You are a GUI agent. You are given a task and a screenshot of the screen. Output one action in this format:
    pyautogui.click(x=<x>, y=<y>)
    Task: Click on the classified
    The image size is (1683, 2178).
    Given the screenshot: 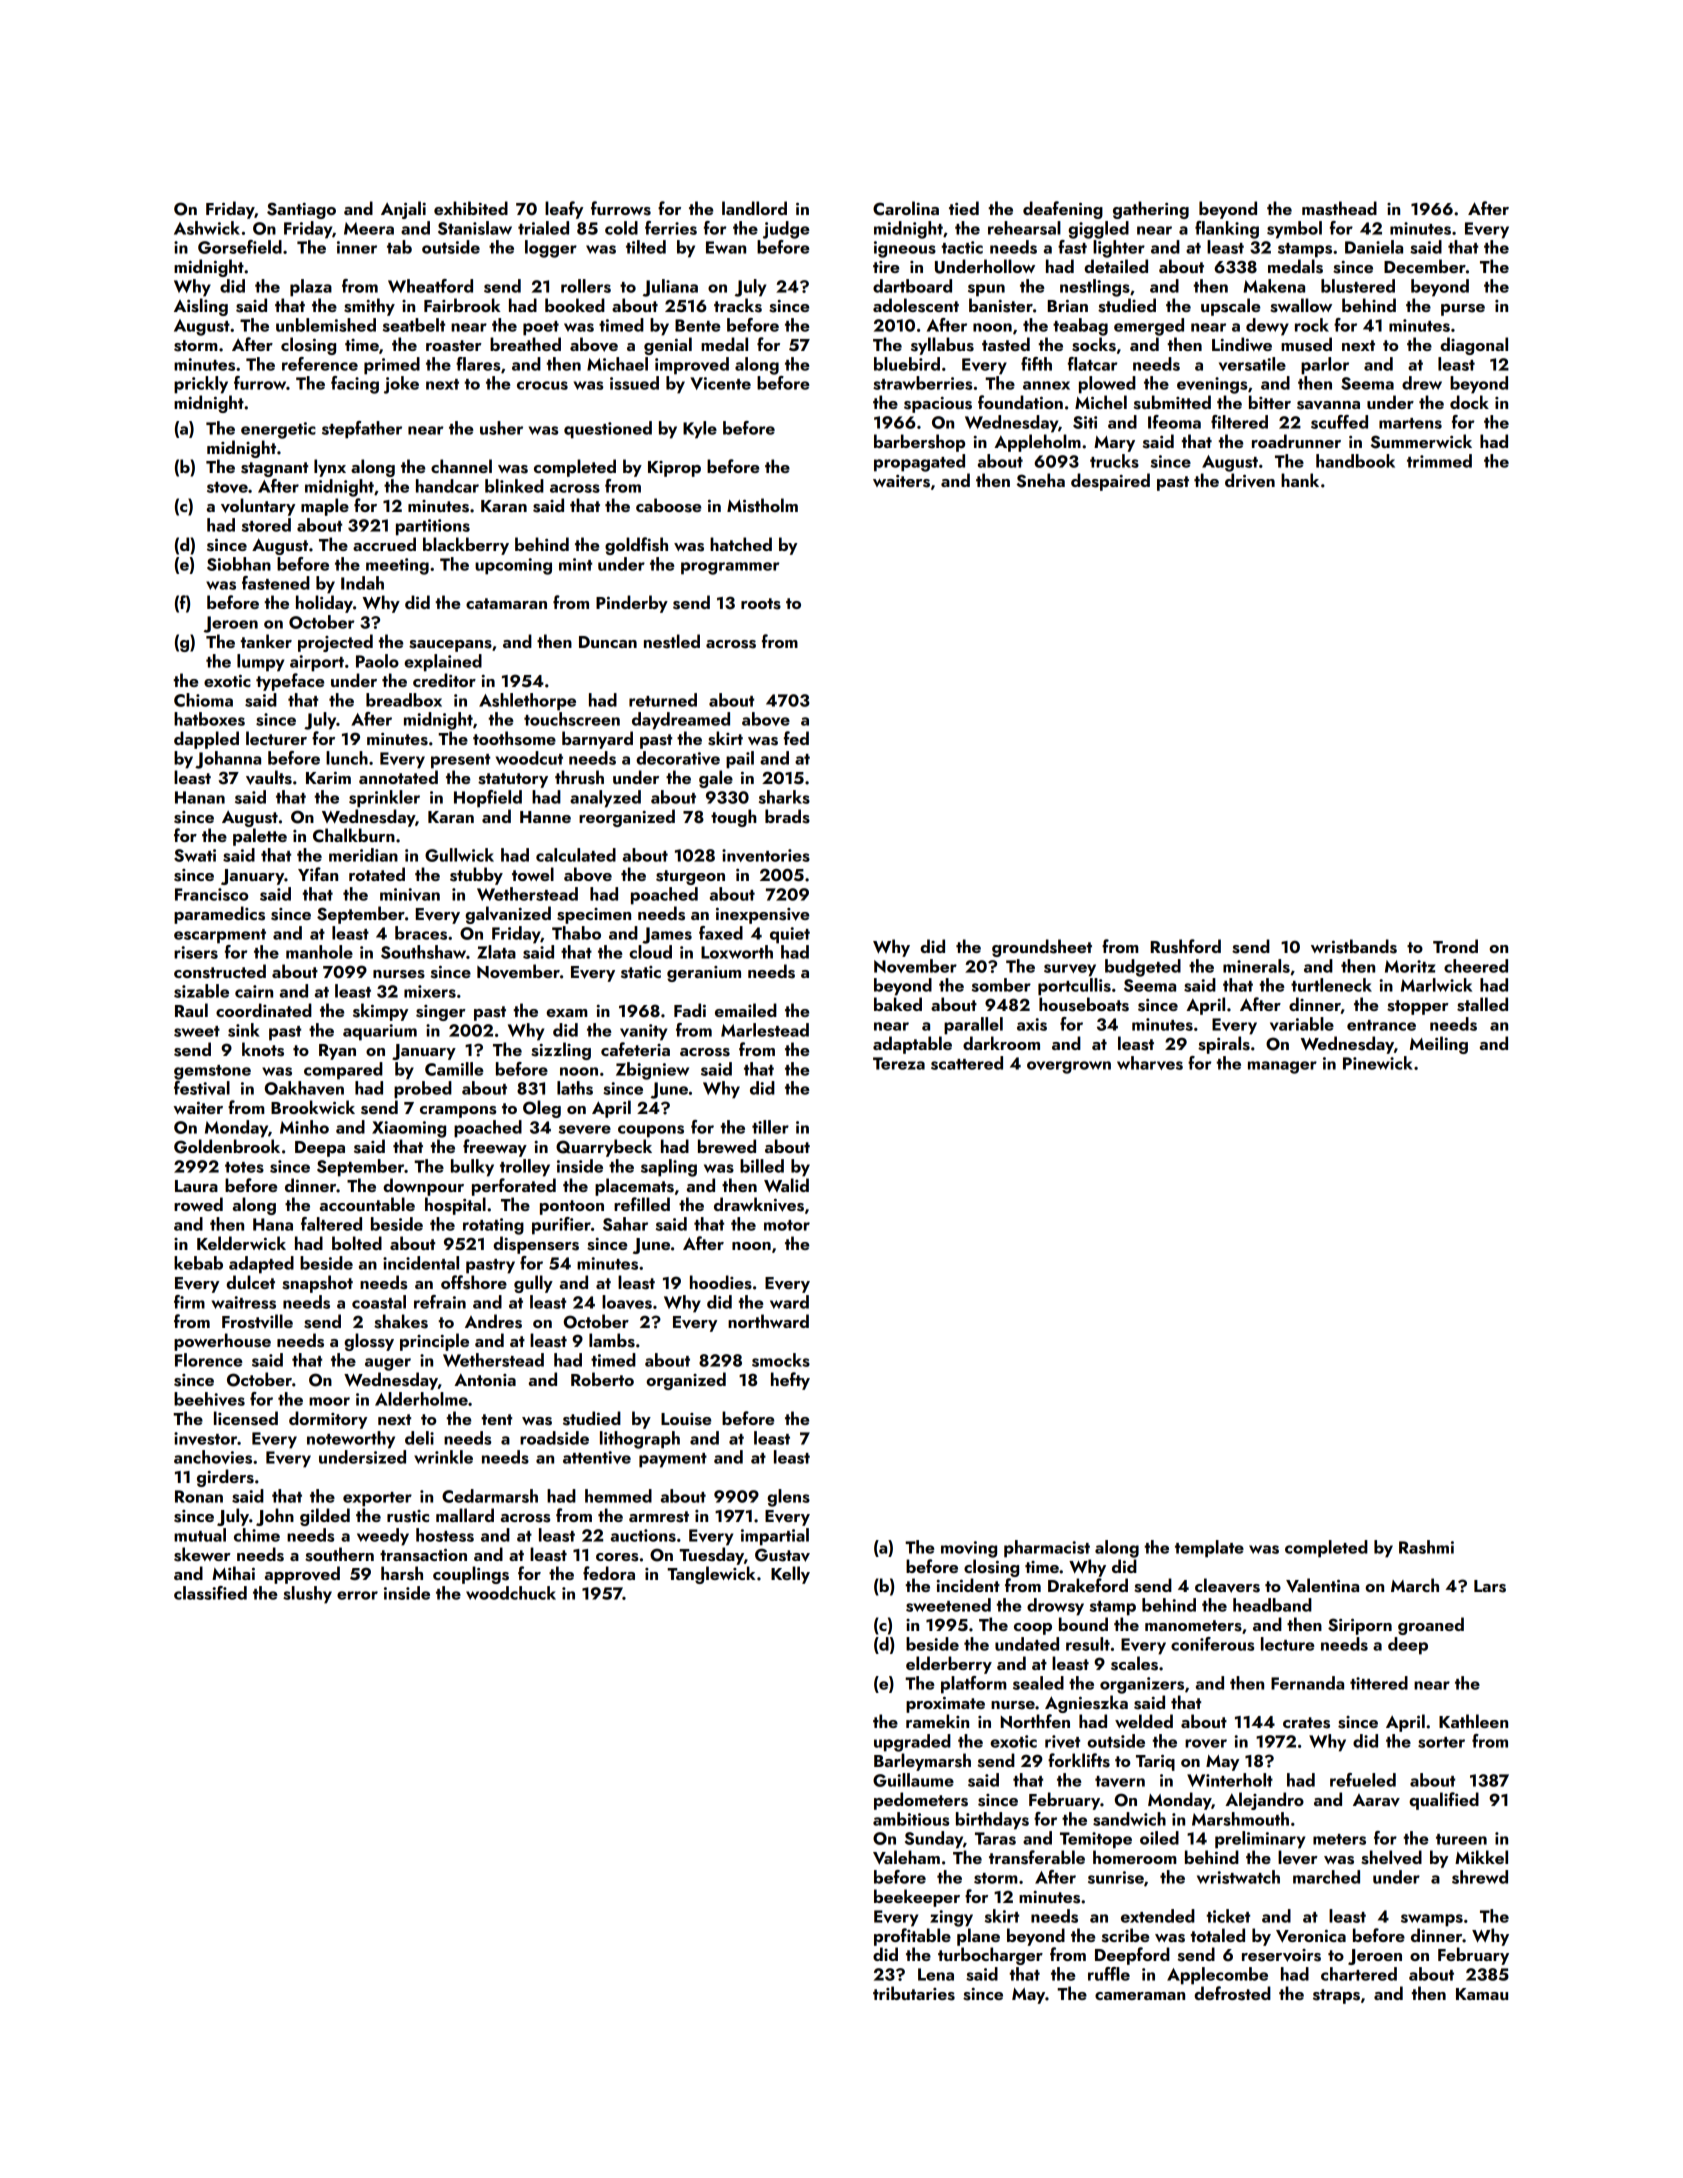 What is the action you would take?
    pyautogui.click(x=210, y=1593)
